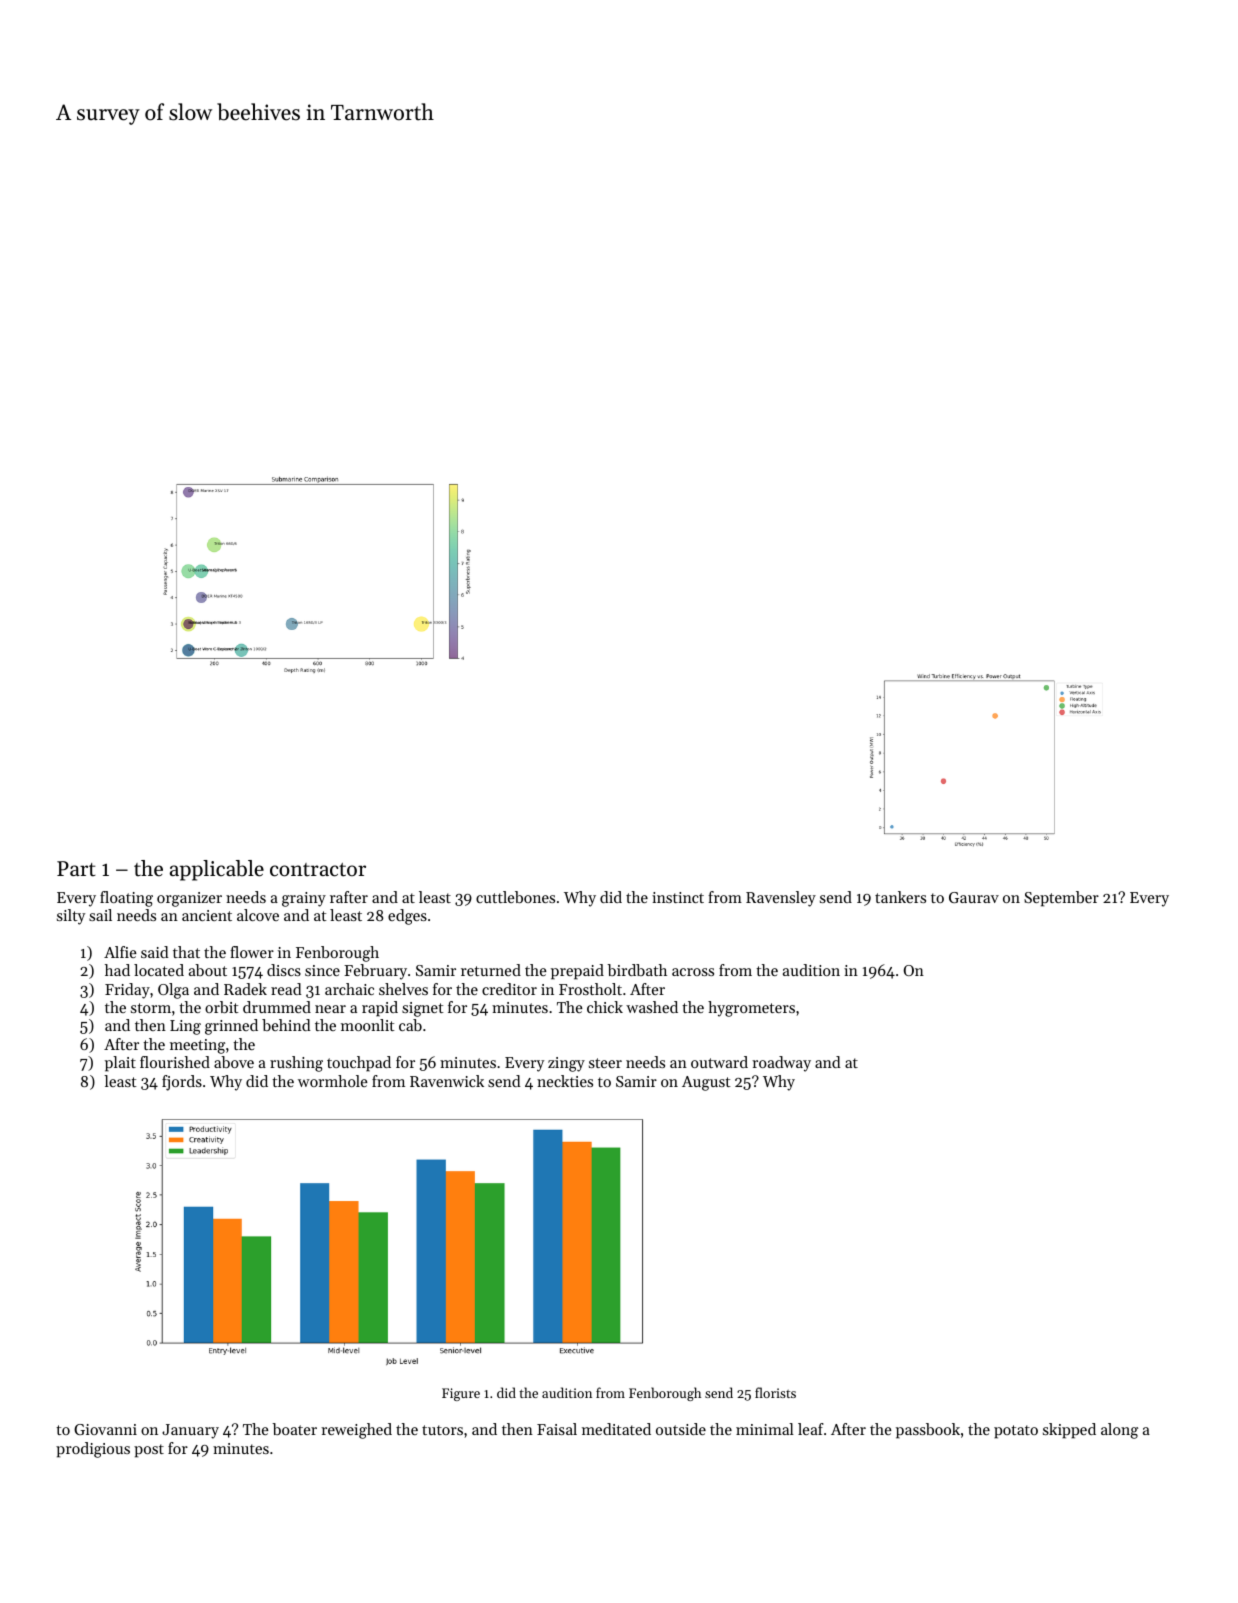 This image has height=1603, width=1238. Describe the element at coordinates (318, 870) in the image. I see `contractor` at that location.
